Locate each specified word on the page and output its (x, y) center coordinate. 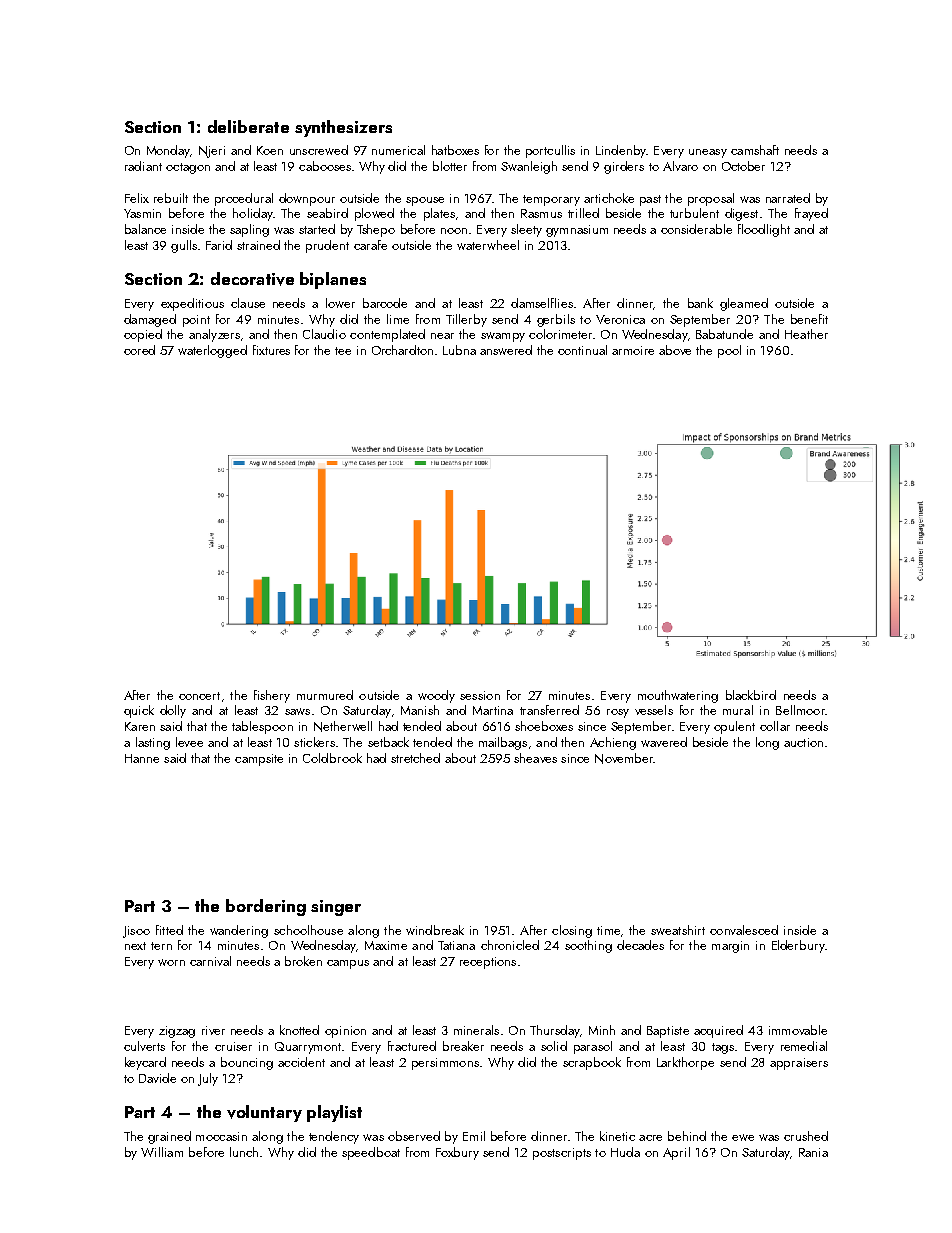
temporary (551, 200)
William (162, 1152)
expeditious (192, 304)
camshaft (755, 150)
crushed (806, 1136)
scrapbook (592, 1063)
